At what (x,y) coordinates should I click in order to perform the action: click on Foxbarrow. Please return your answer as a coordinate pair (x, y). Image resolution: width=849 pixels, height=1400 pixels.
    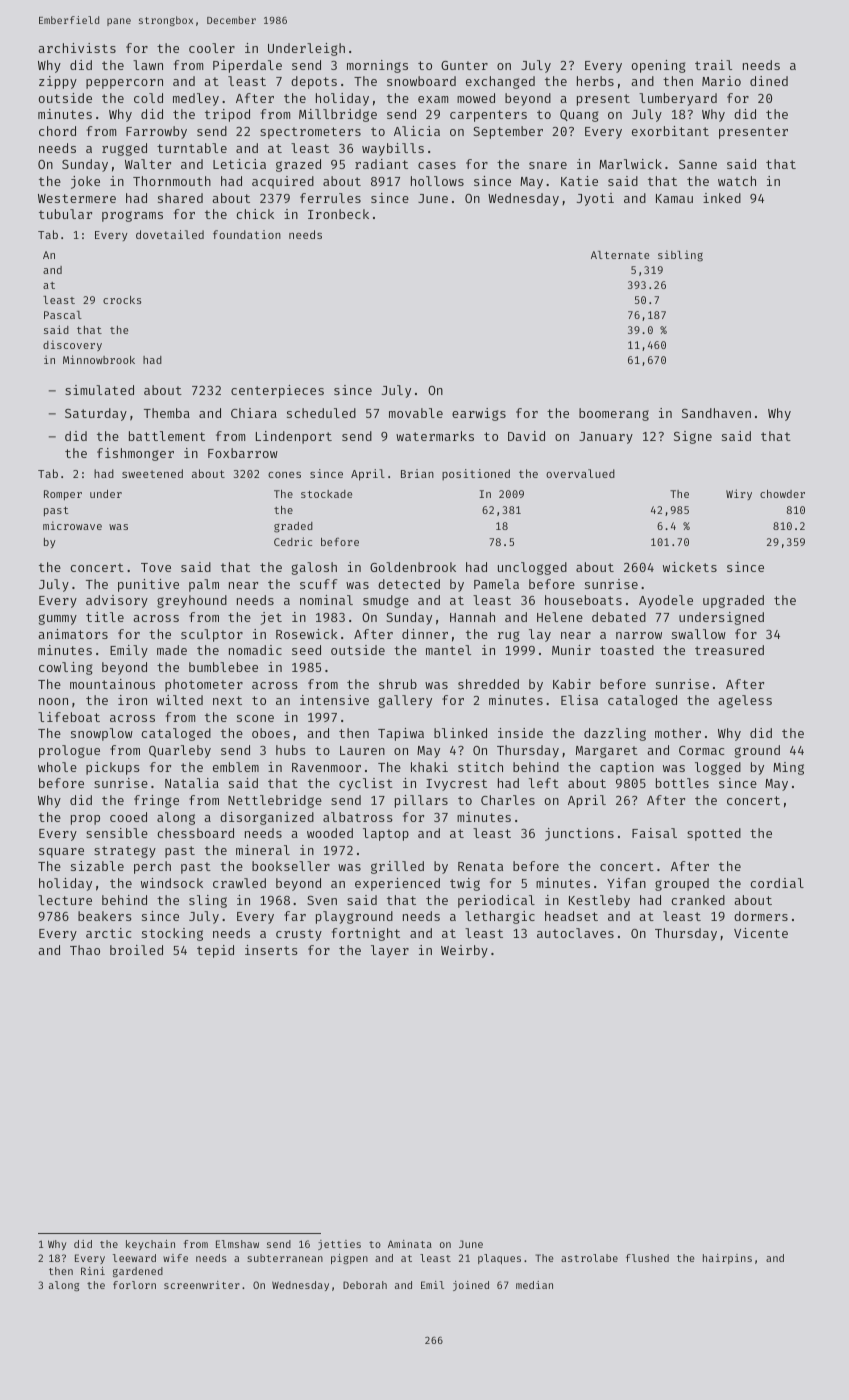
    Looking at the image, I should click on (243, 453).
